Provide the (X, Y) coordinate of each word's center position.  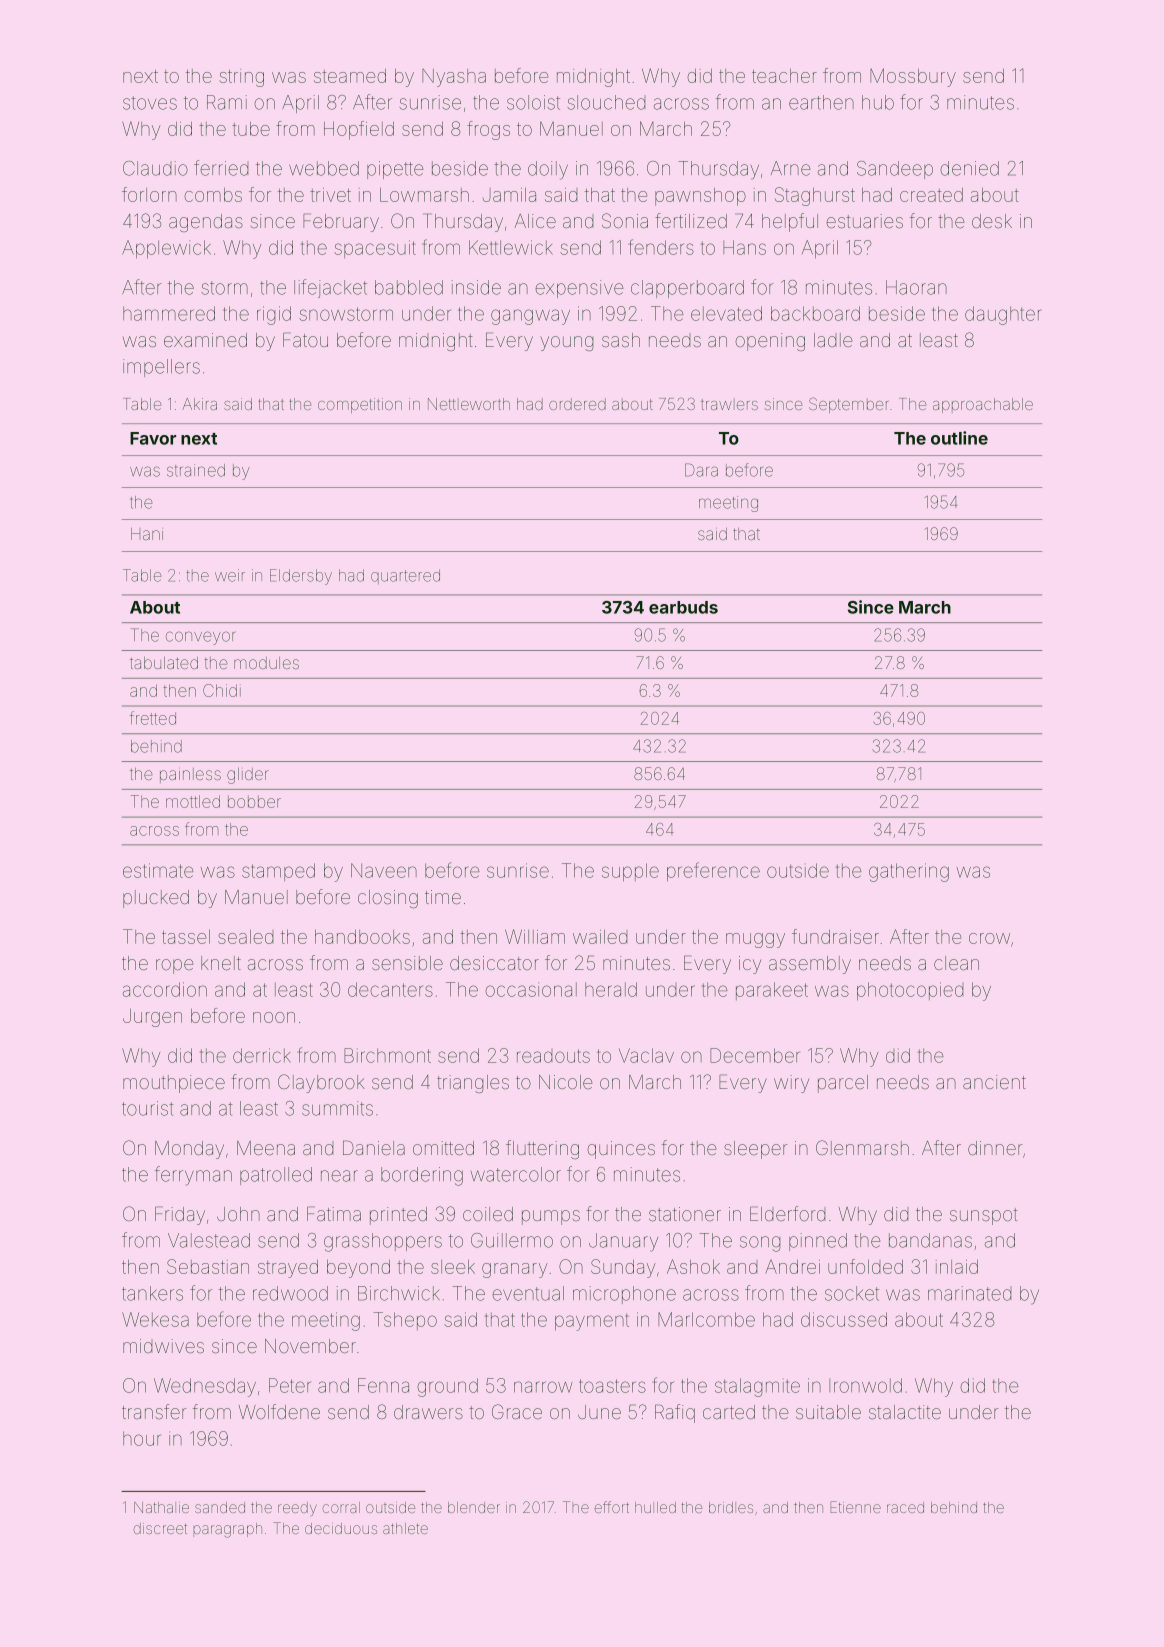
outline (959, 438)
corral (341, 1507)
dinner (995, 1148)
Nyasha (454, 78)
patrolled (276, 1176)
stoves (150, 103)
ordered (577, 404)
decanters (390, 989)
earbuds (683, 607)
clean (956, 963)
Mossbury (913, 77)
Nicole (565, 1082)
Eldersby (301, 577)
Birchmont (387, 1055)
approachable (983, 405)
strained (196, 470)
